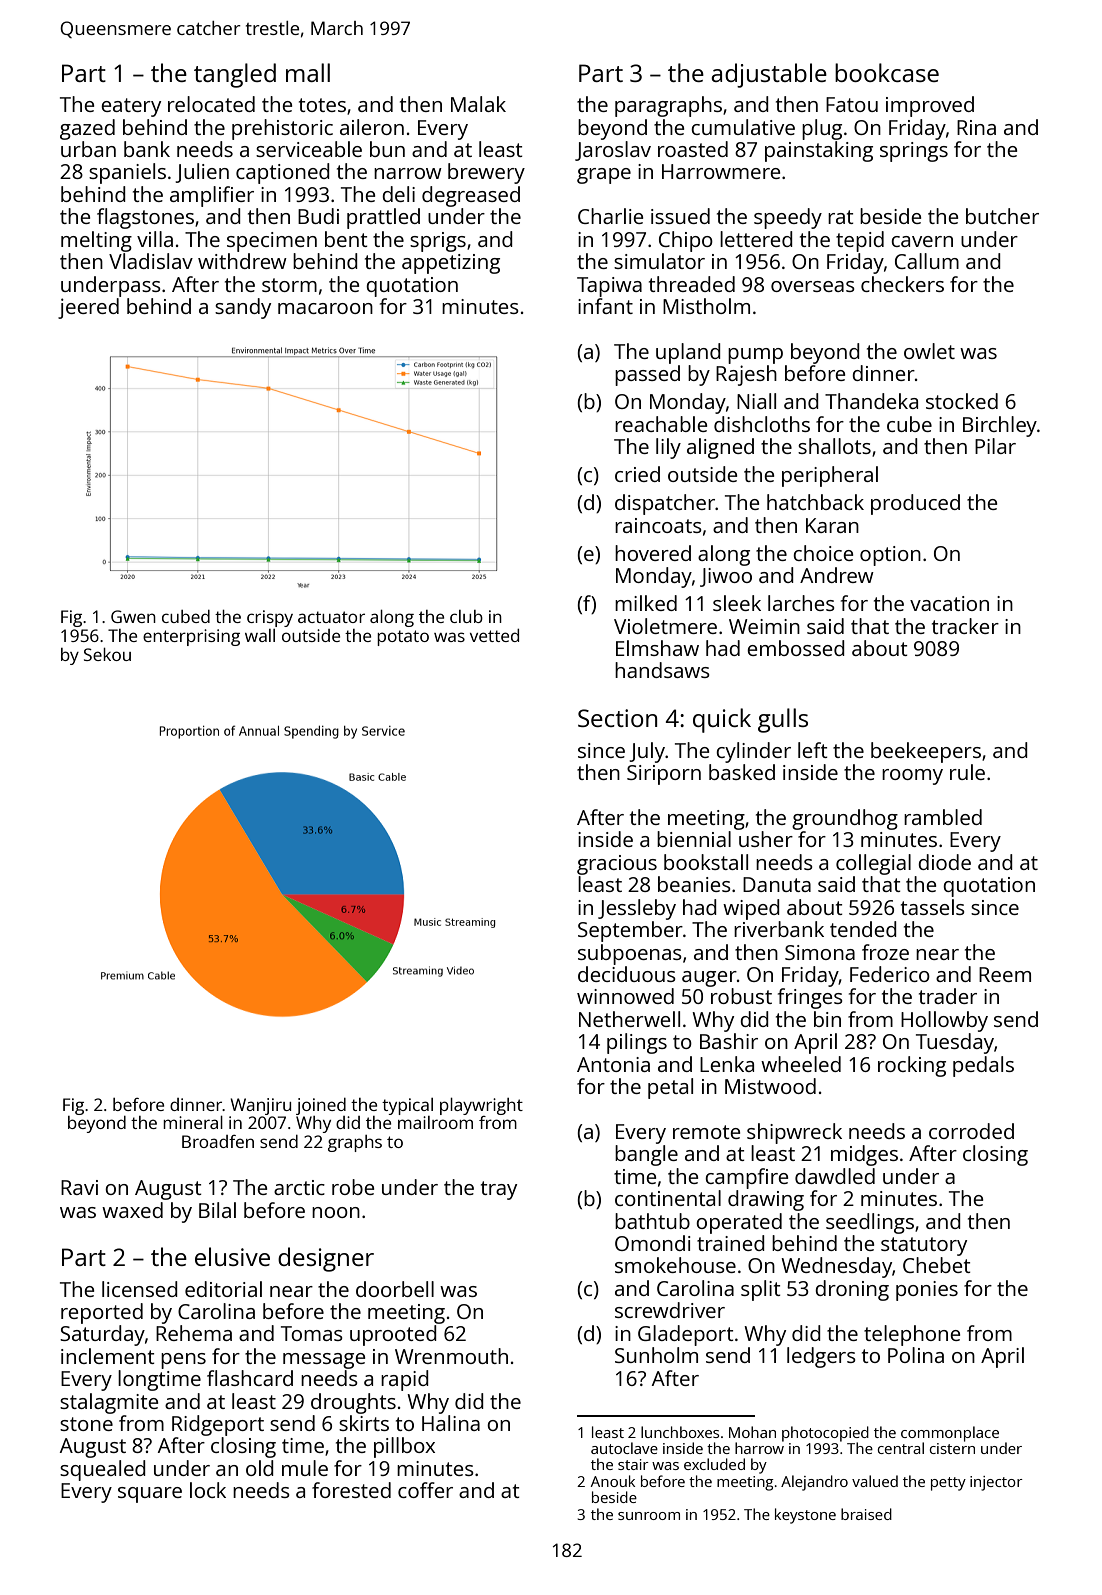  Describe the element at coordinates (976, 127) in the document. I see `Rina` at that location.
